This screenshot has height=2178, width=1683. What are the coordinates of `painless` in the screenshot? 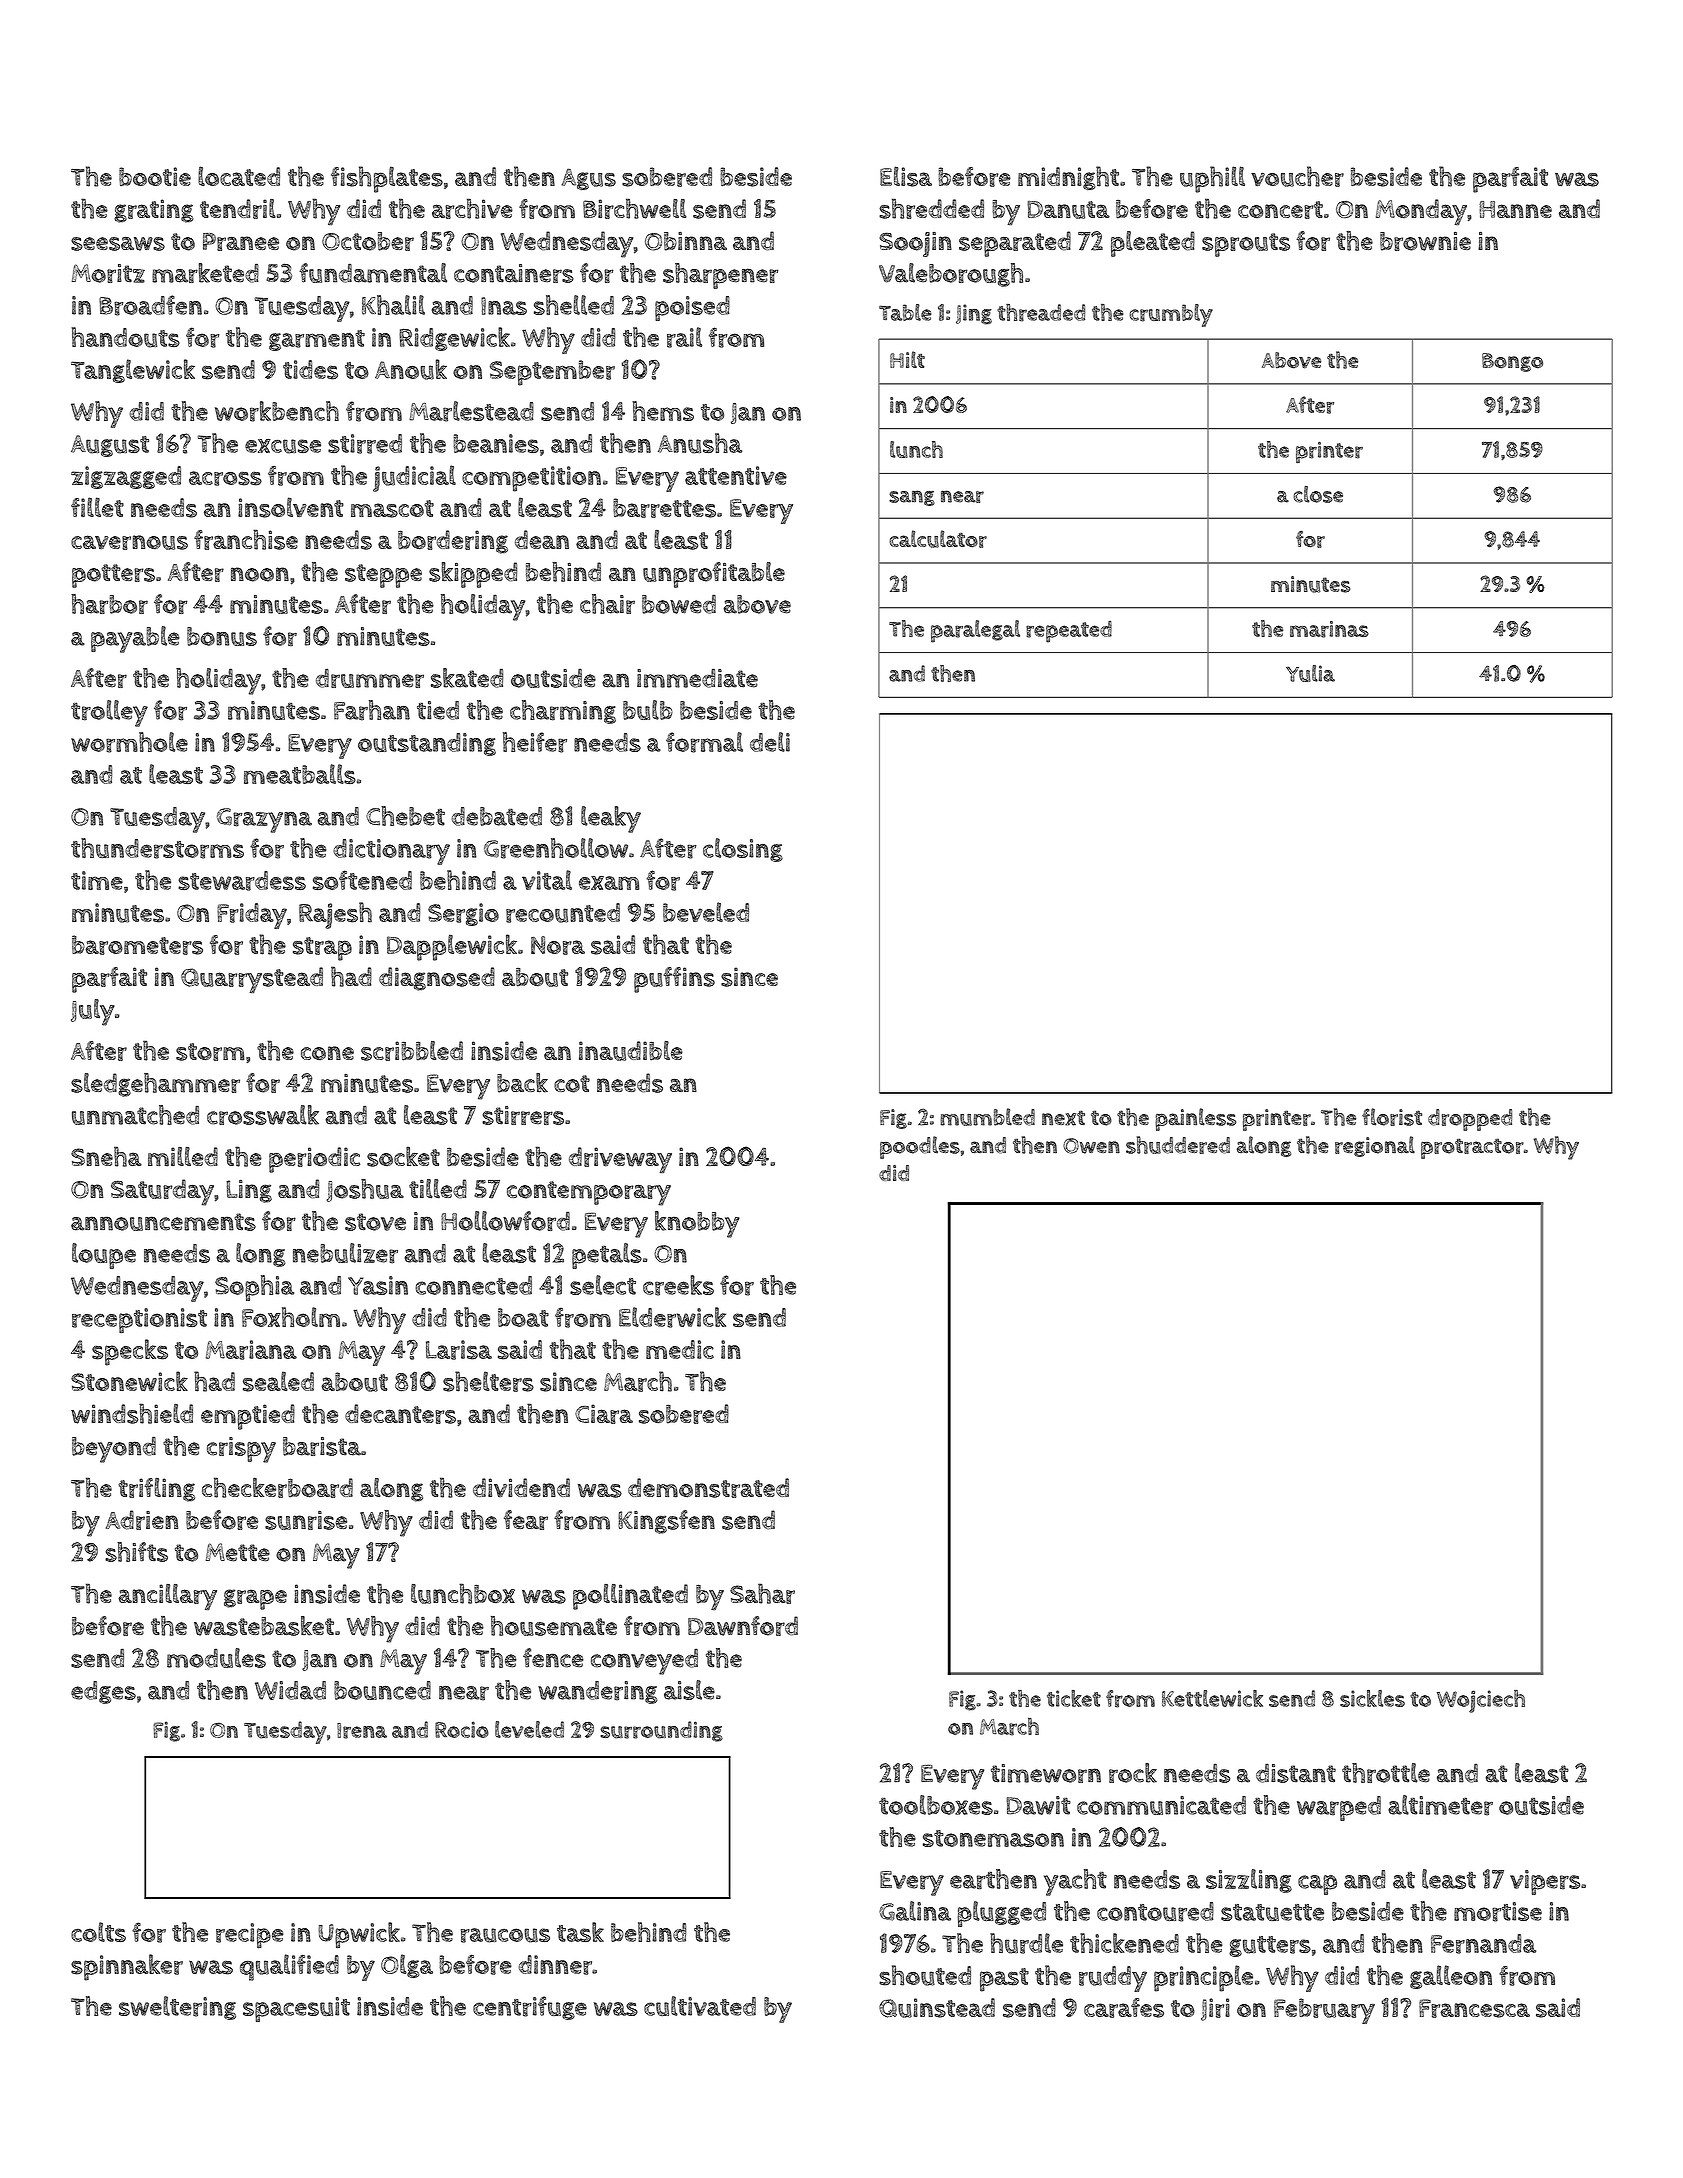 It's located at (1195, 1119).
